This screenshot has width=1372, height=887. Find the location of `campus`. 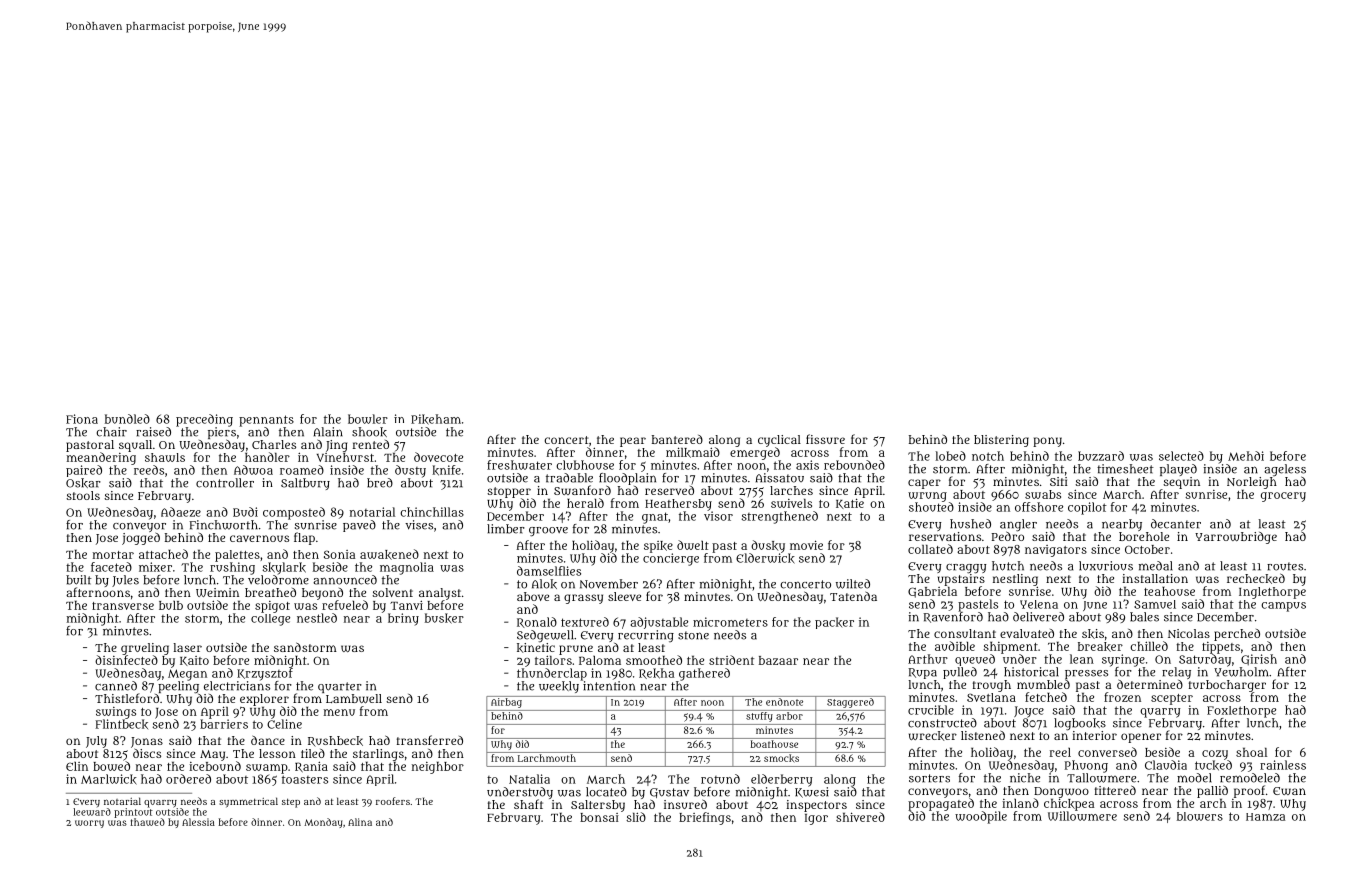

campus is located at coordinates (1283, 607).
